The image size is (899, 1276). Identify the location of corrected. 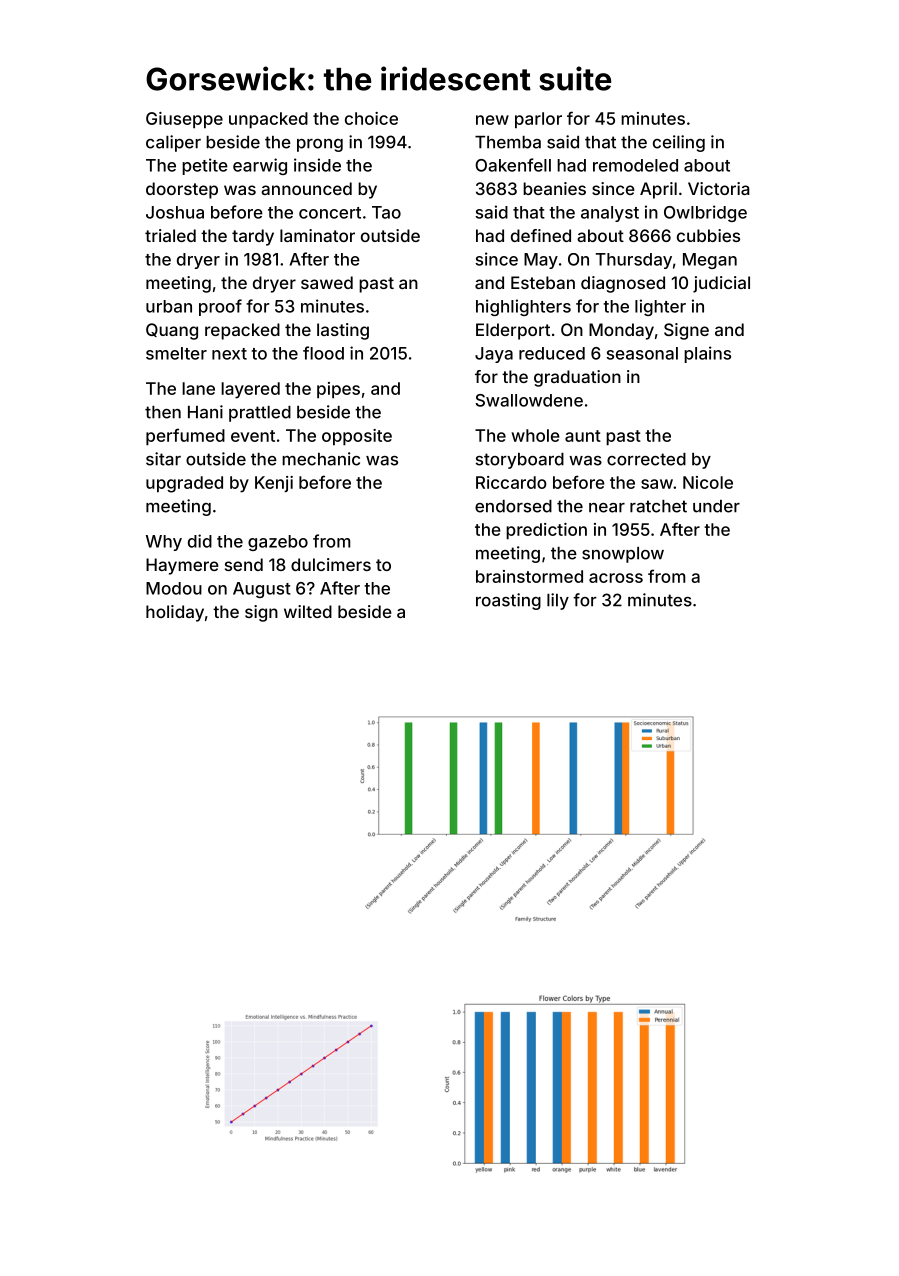
(646, 459).
